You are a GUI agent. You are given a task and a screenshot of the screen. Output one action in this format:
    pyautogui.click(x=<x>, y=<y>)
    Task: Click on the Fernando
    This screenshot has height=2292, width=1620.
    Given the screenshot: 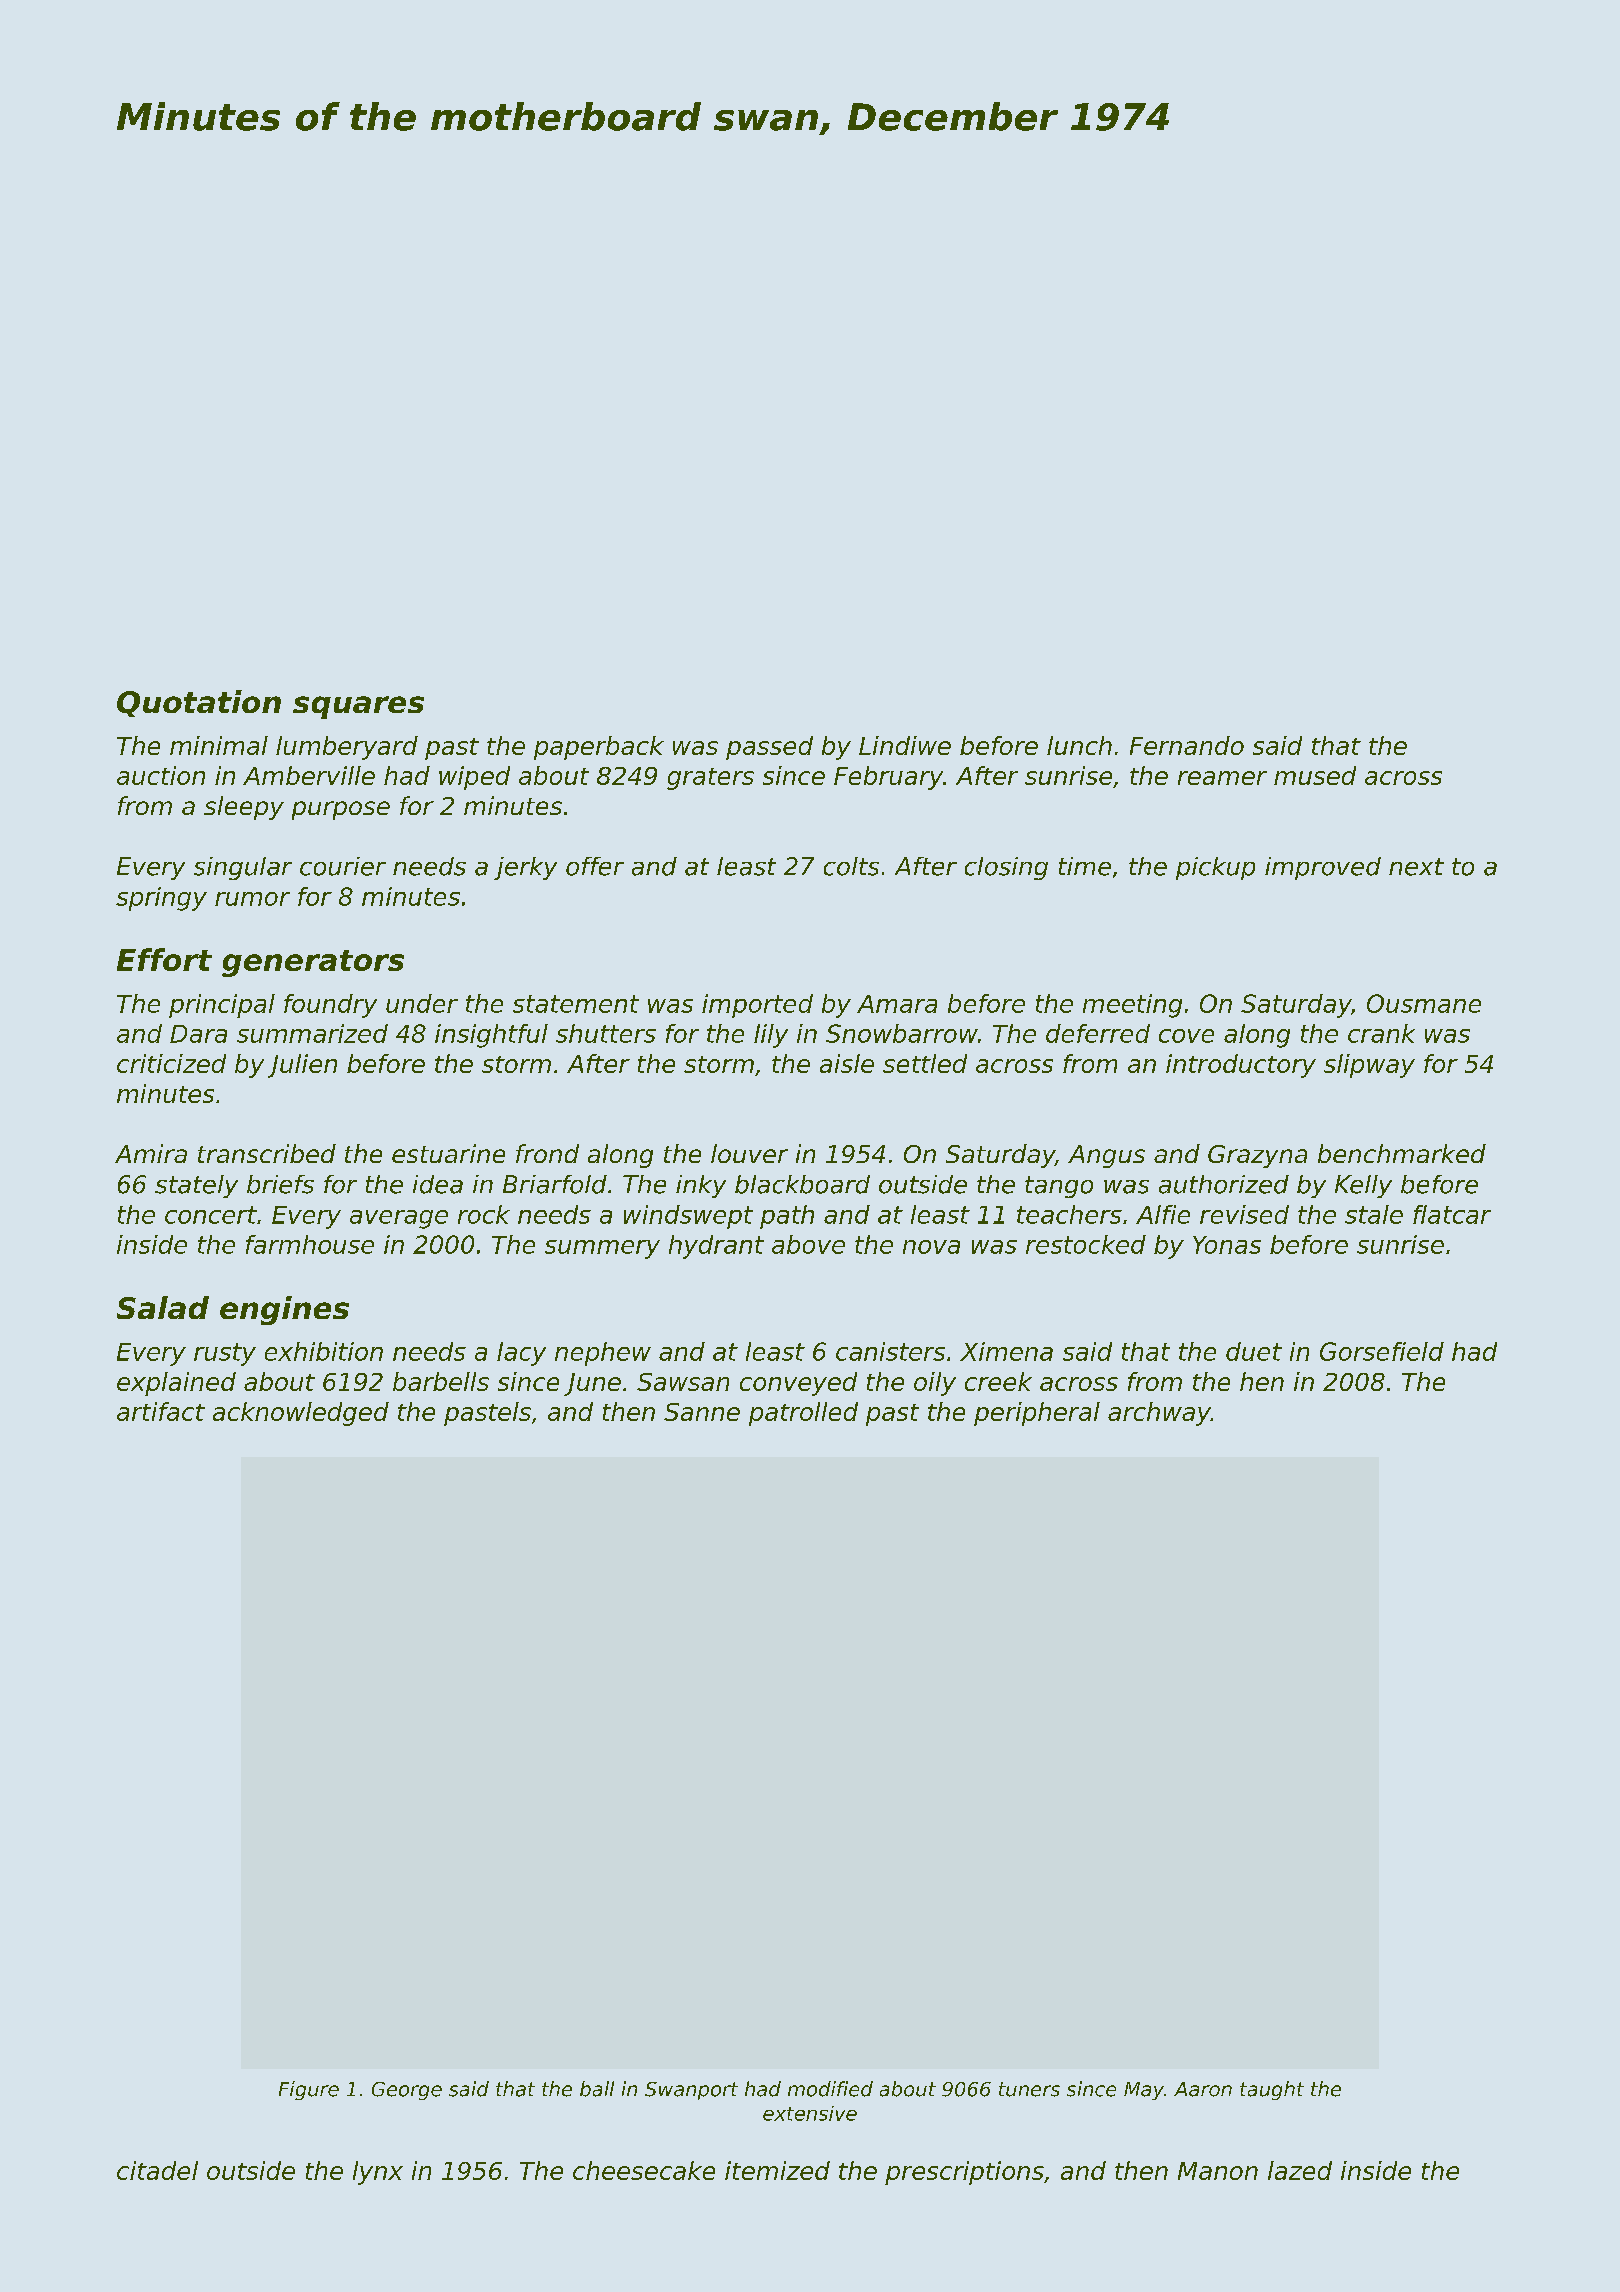 What is the action you would take?
    pyautogui.click(x=1187, y=745)
